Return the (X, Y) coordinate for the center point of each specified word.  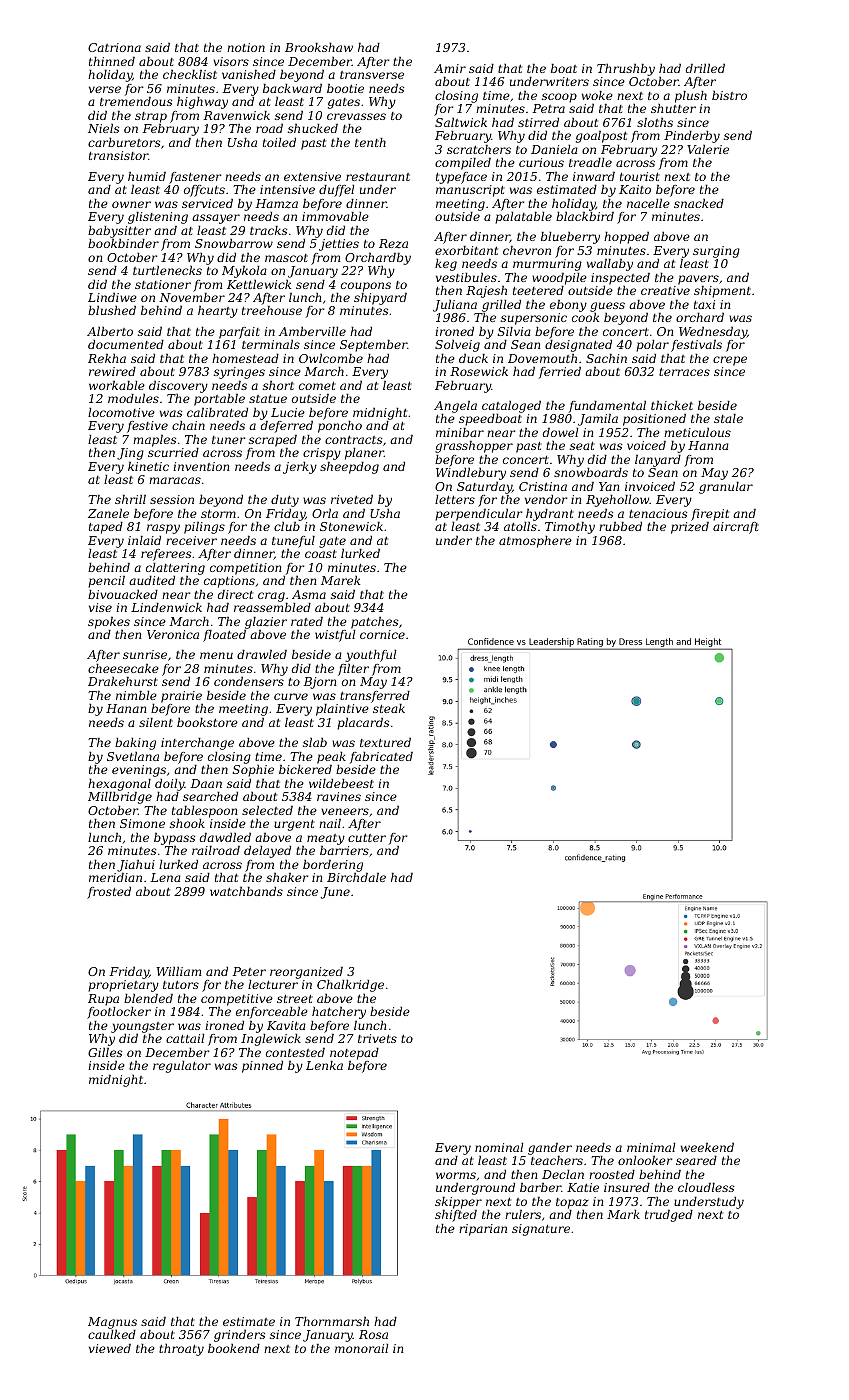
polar (652, 346)
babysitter (119, 232)
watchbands (246, 891)
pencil (106, 582)
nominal (499, 1147)
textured (385, 742)
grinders (239, 1336)
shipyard (380, 299)
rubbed (620, 526)
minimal (651, 1147)
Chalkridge (350, 986)
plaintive (342, 710)
